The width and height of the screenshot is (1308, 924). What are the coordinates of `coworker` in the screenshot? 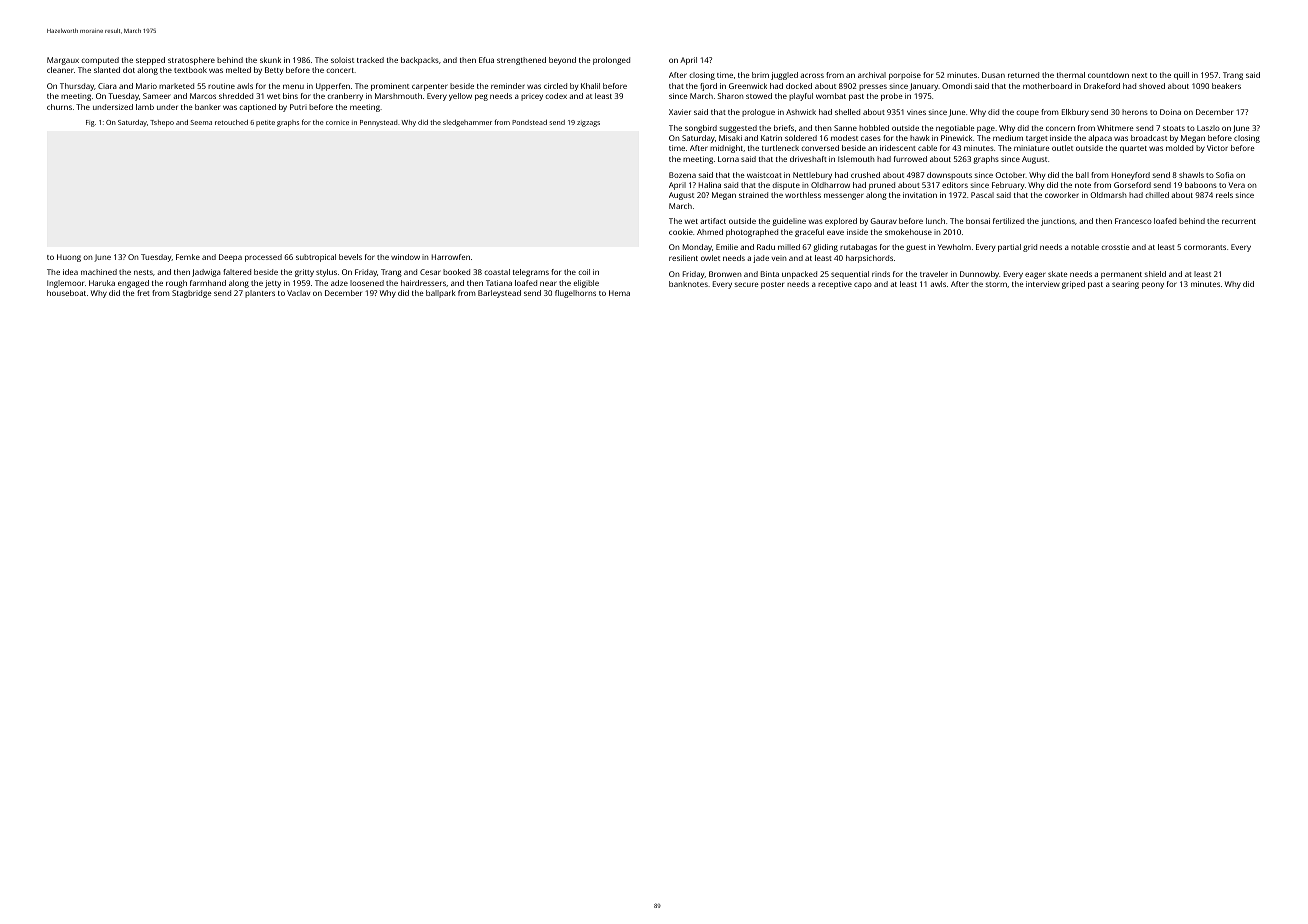 It's located at (1062, 195).
